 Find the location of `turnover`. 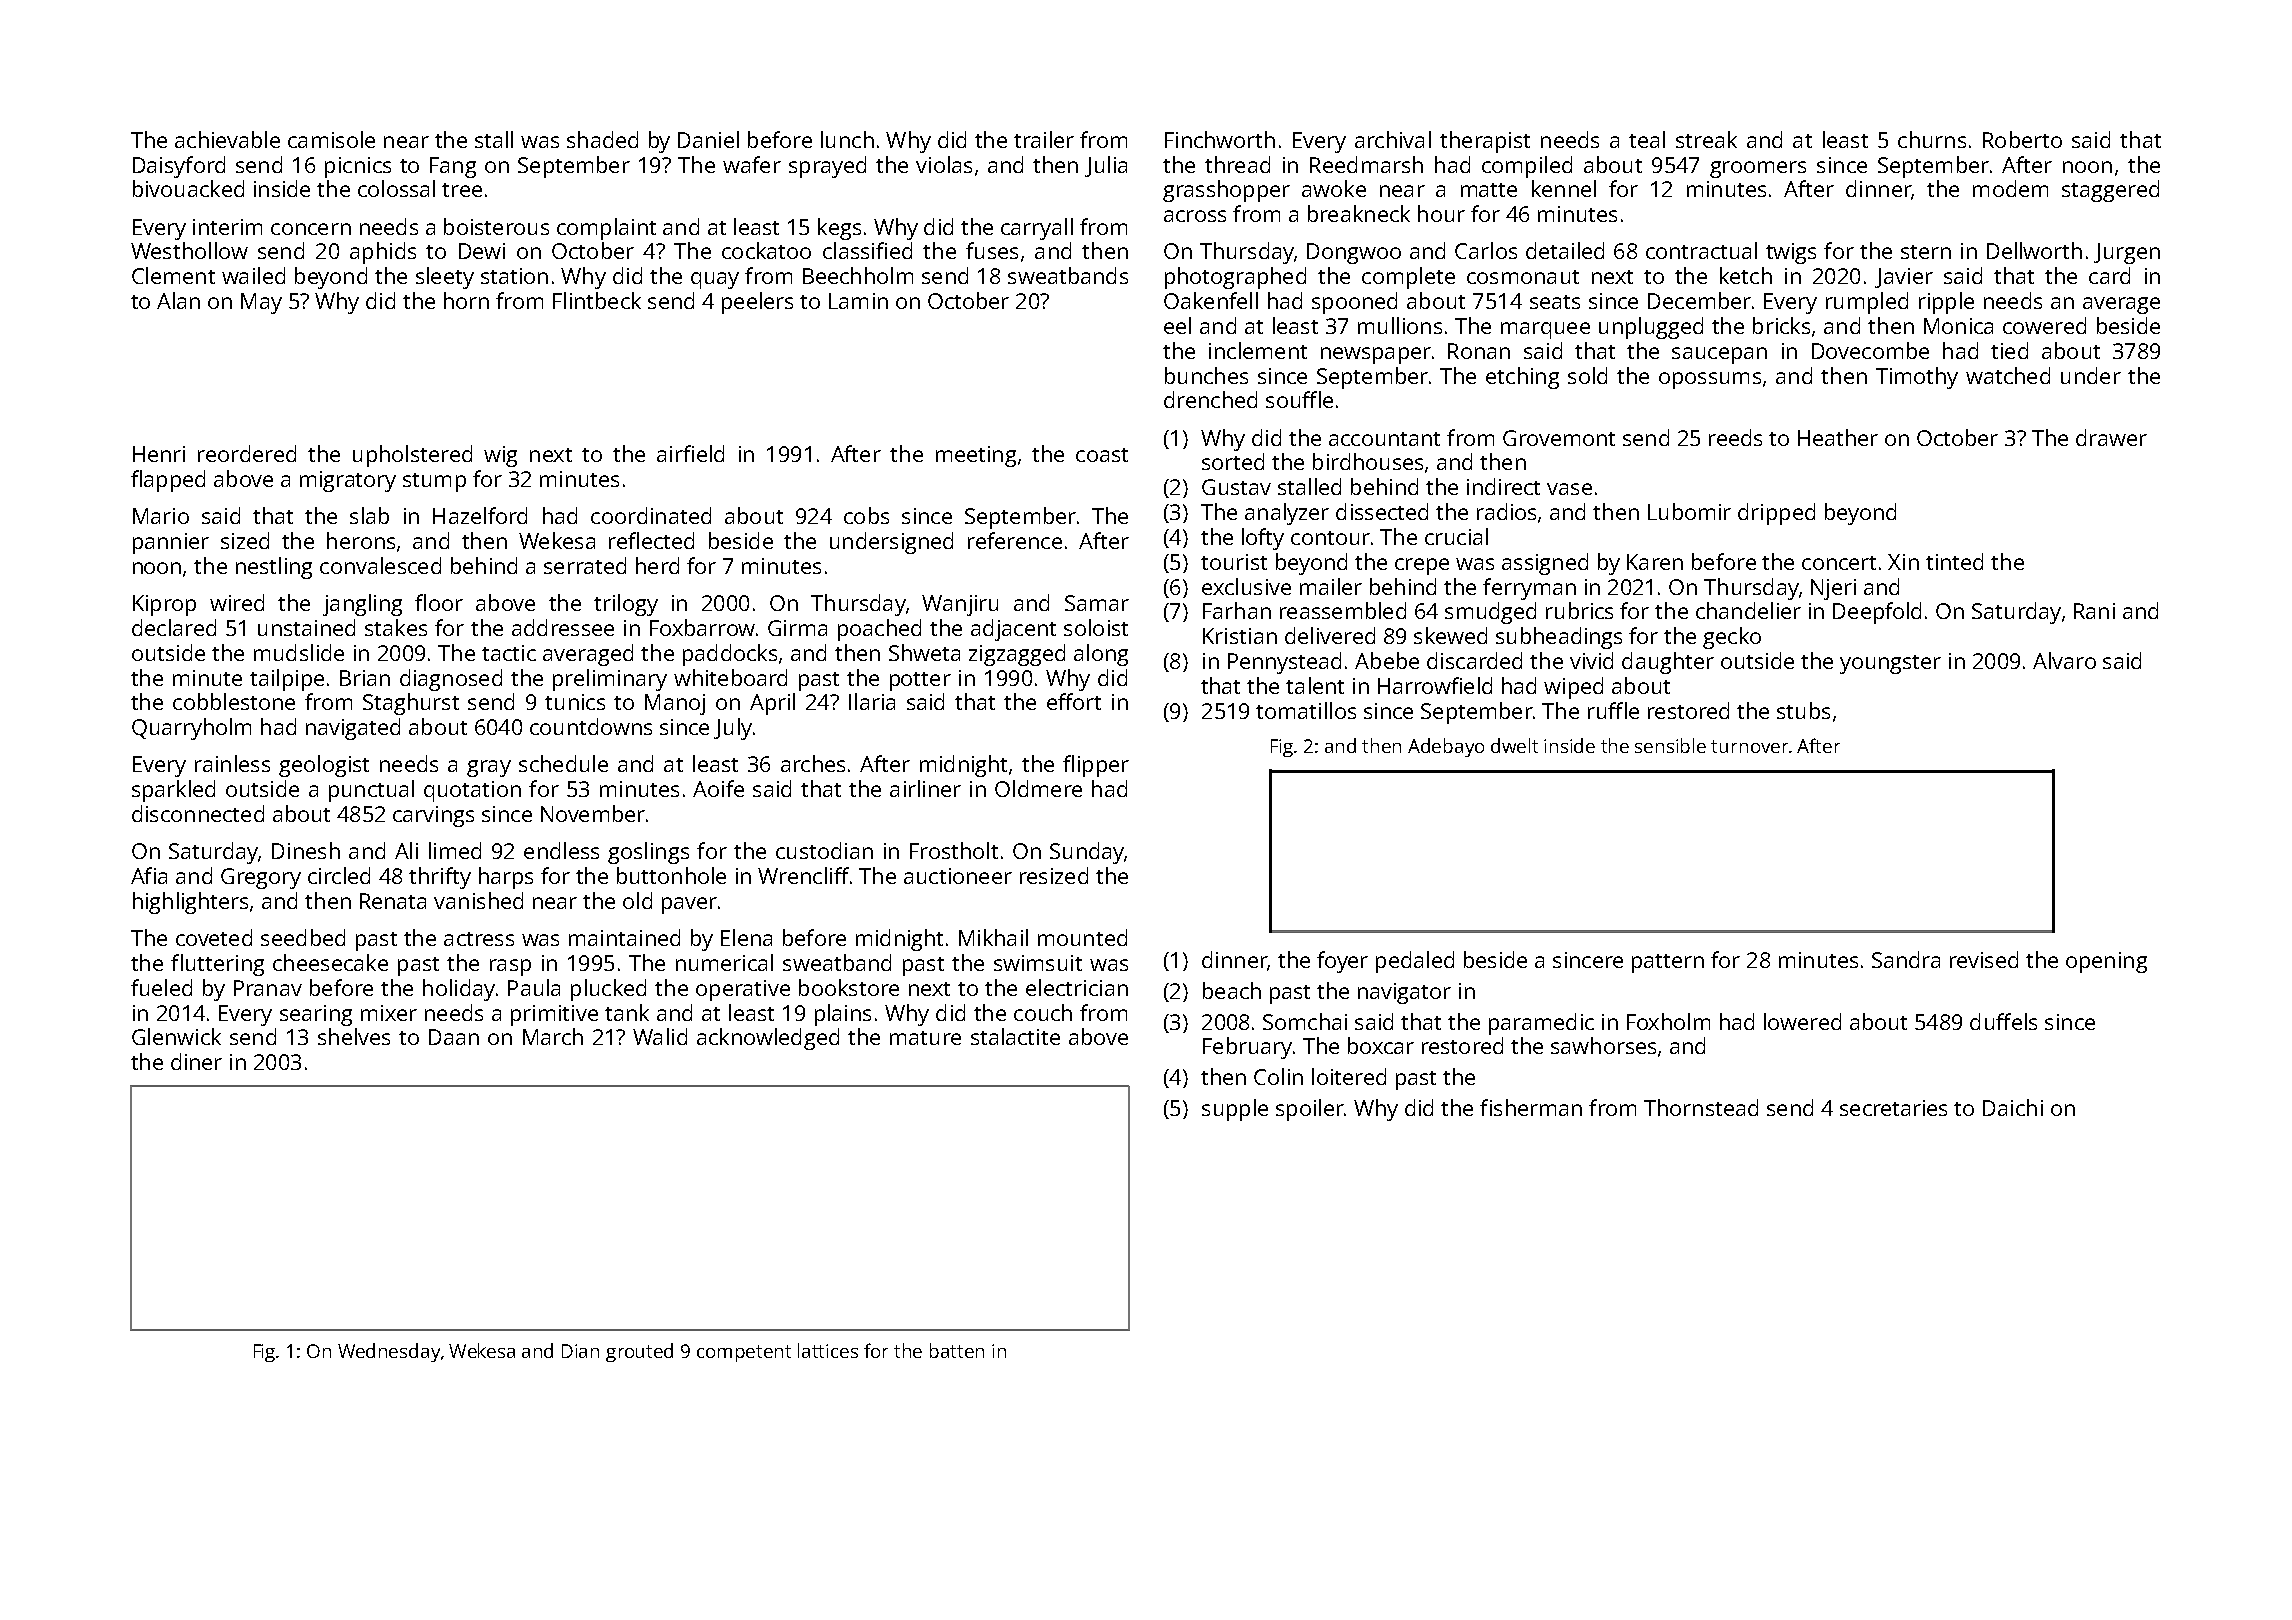

turnover is located at coordinates (1749, 746).
